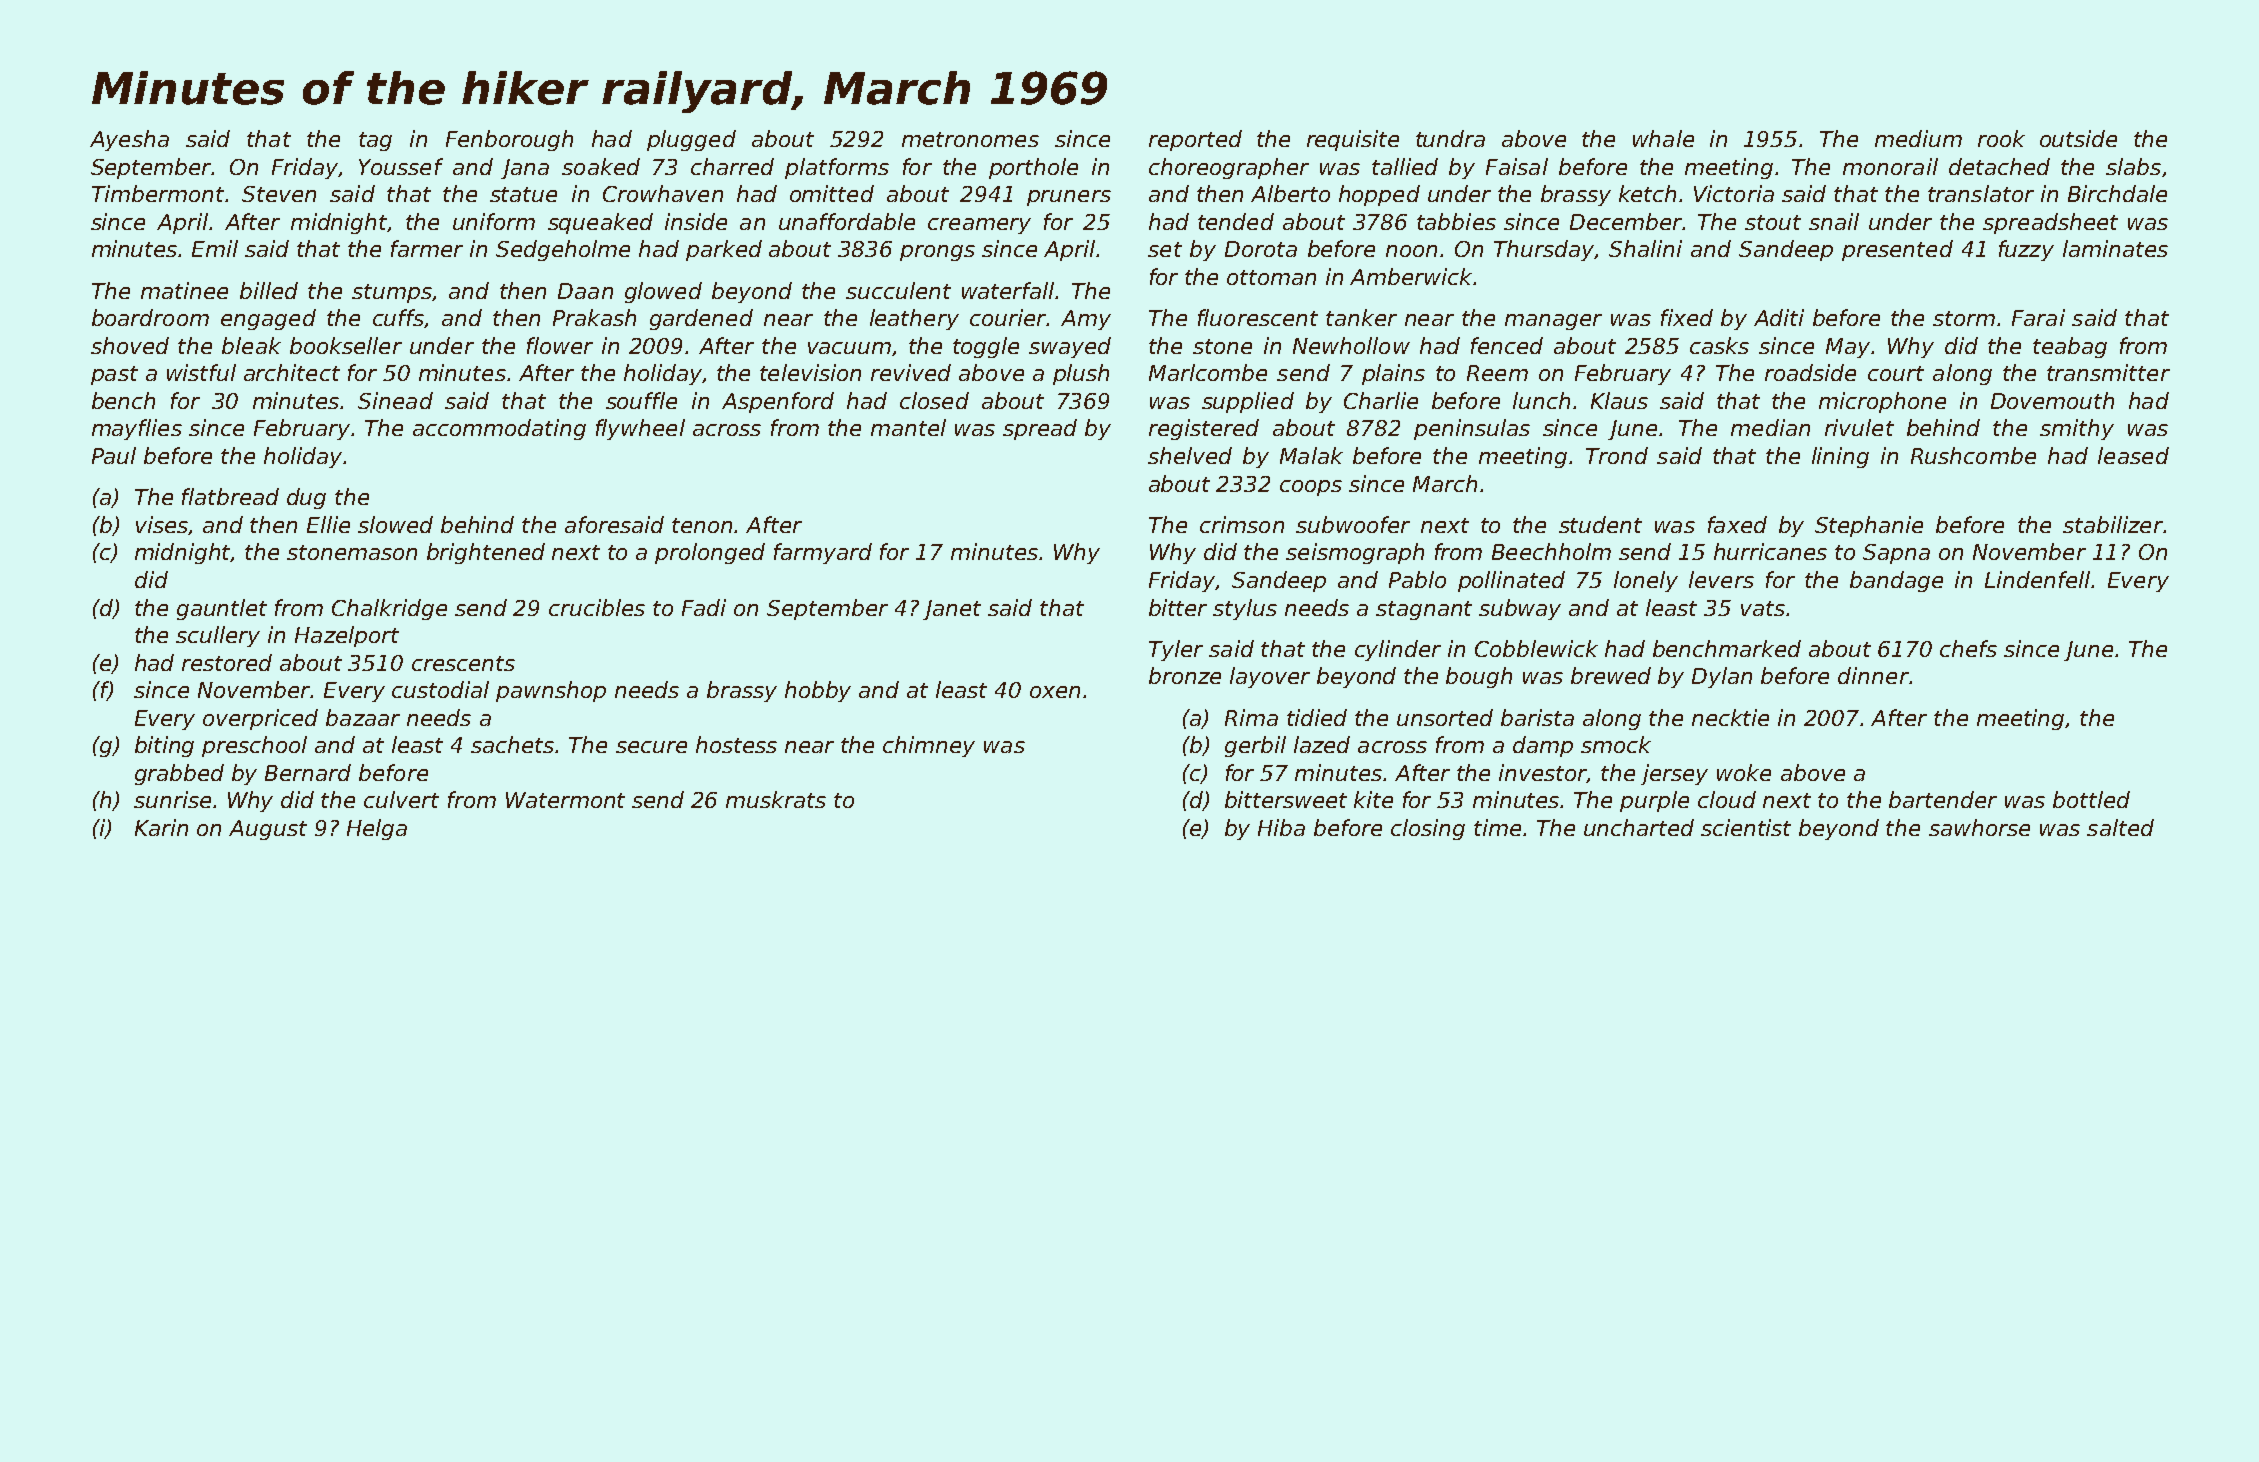 This screenshot has width=2259, height=1462. What do you see at coordinates (363, 717) in the screenshot?
I see `bazaar` at bounding box center [363, 717].
